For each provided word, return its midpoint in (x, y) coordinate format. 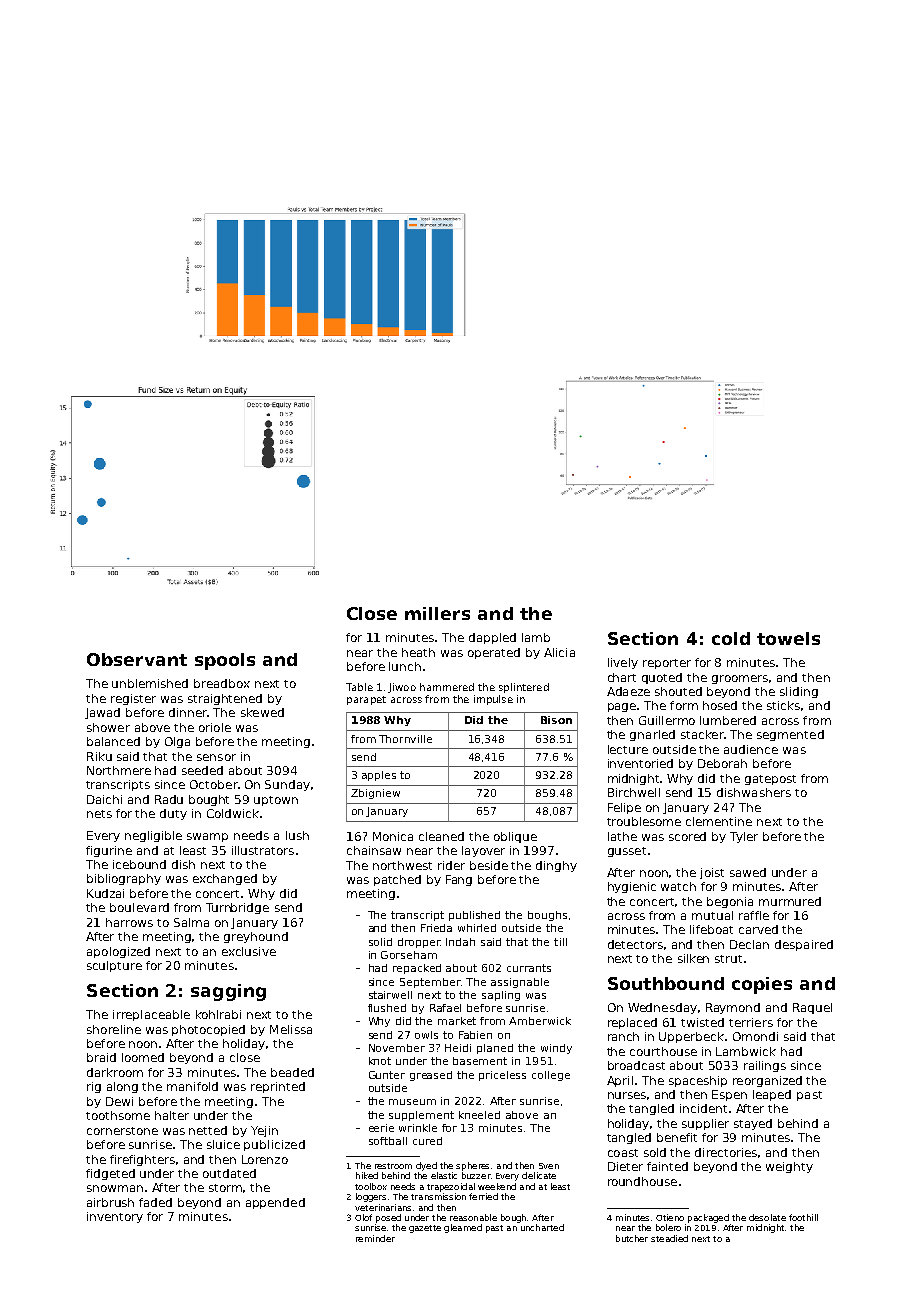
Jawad (102, 713)
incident (703, 1108)
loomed (143, 1057)
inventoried (640, 763)
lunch (405, 666)
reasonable (473, 1217)
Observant (137, 659)
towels (788, 638)
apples (379, 776)
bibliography (124, 879)
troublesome (644, 821)
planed (495, 1049)
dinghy (556, 866)
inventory (115, 1217)
